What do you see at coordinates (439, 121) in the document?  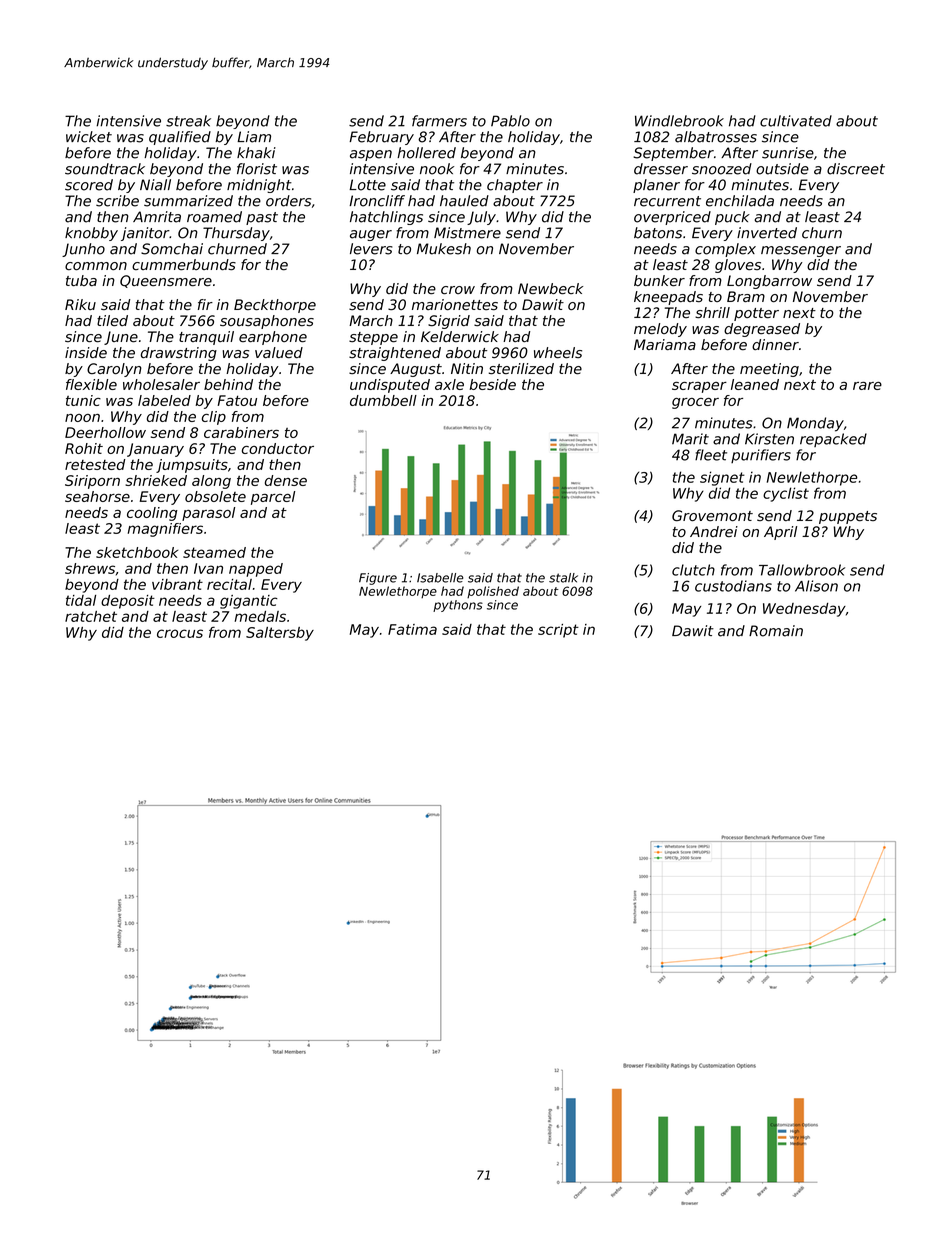 I see `farmers` at bounding box center [439, 121].
